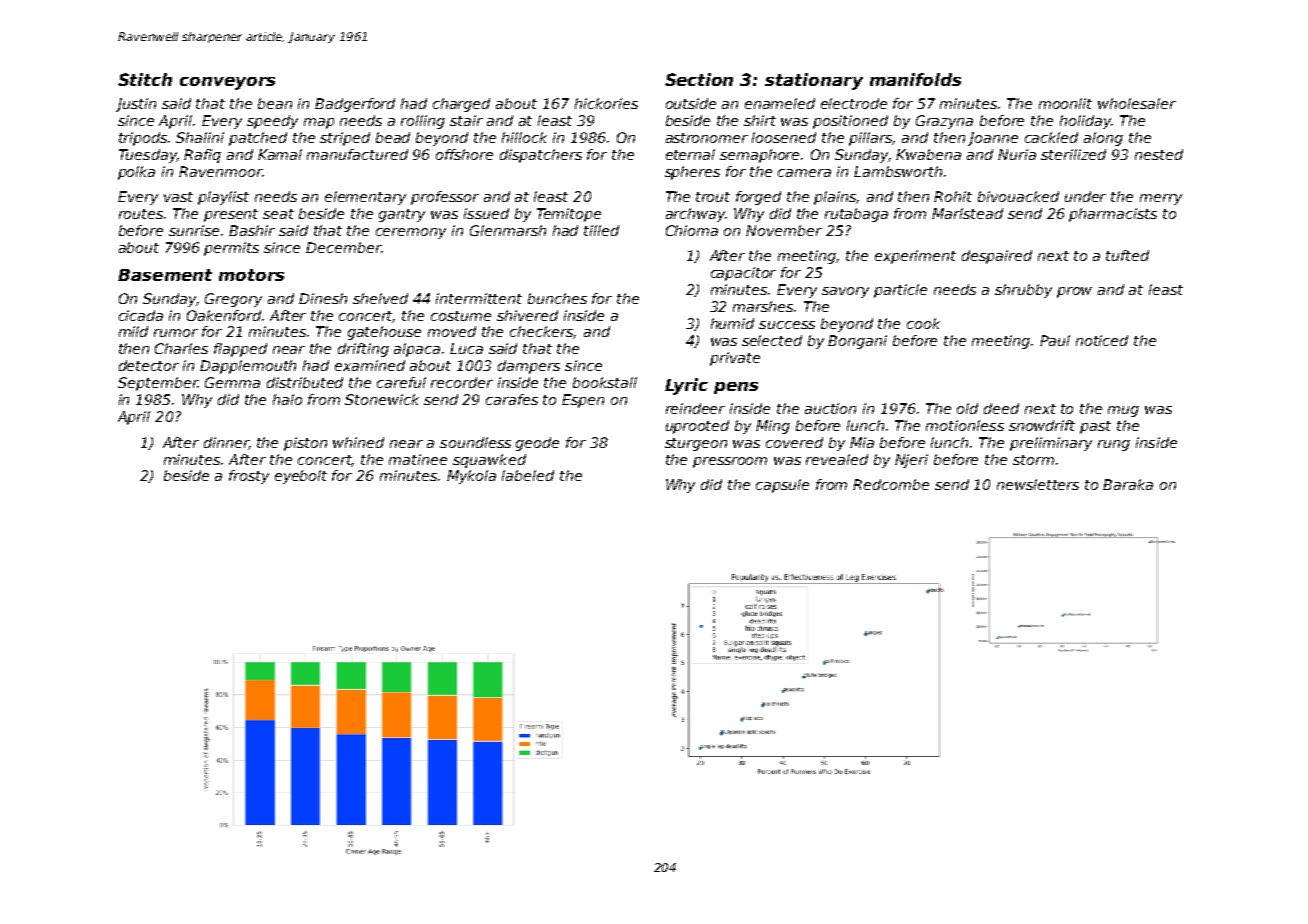 The width and height of the screenshot is (1308, 924). I want to click on newsletters, so click(1038, 484).
